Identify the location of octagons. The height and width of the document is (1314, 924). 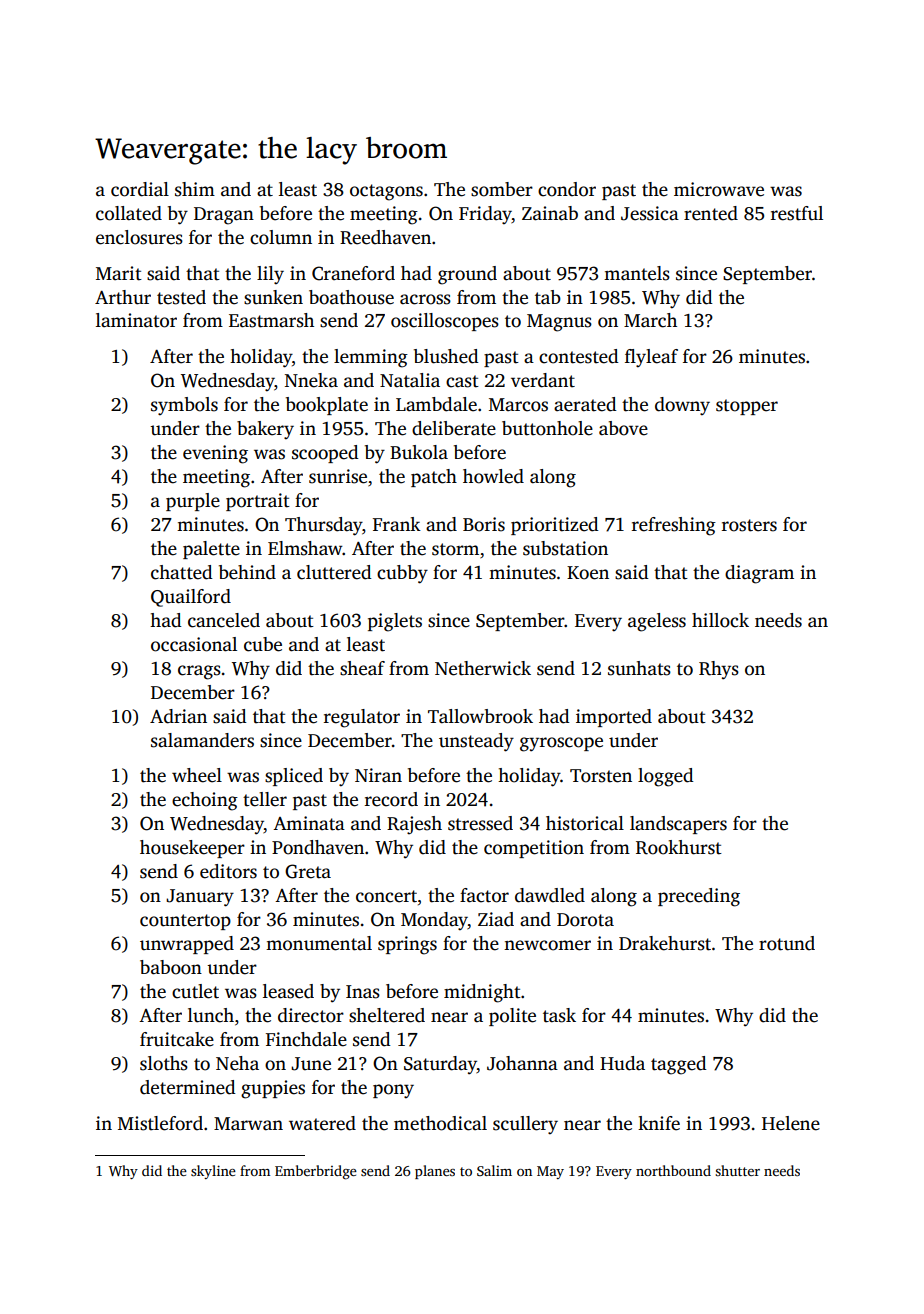
(386, 192).
